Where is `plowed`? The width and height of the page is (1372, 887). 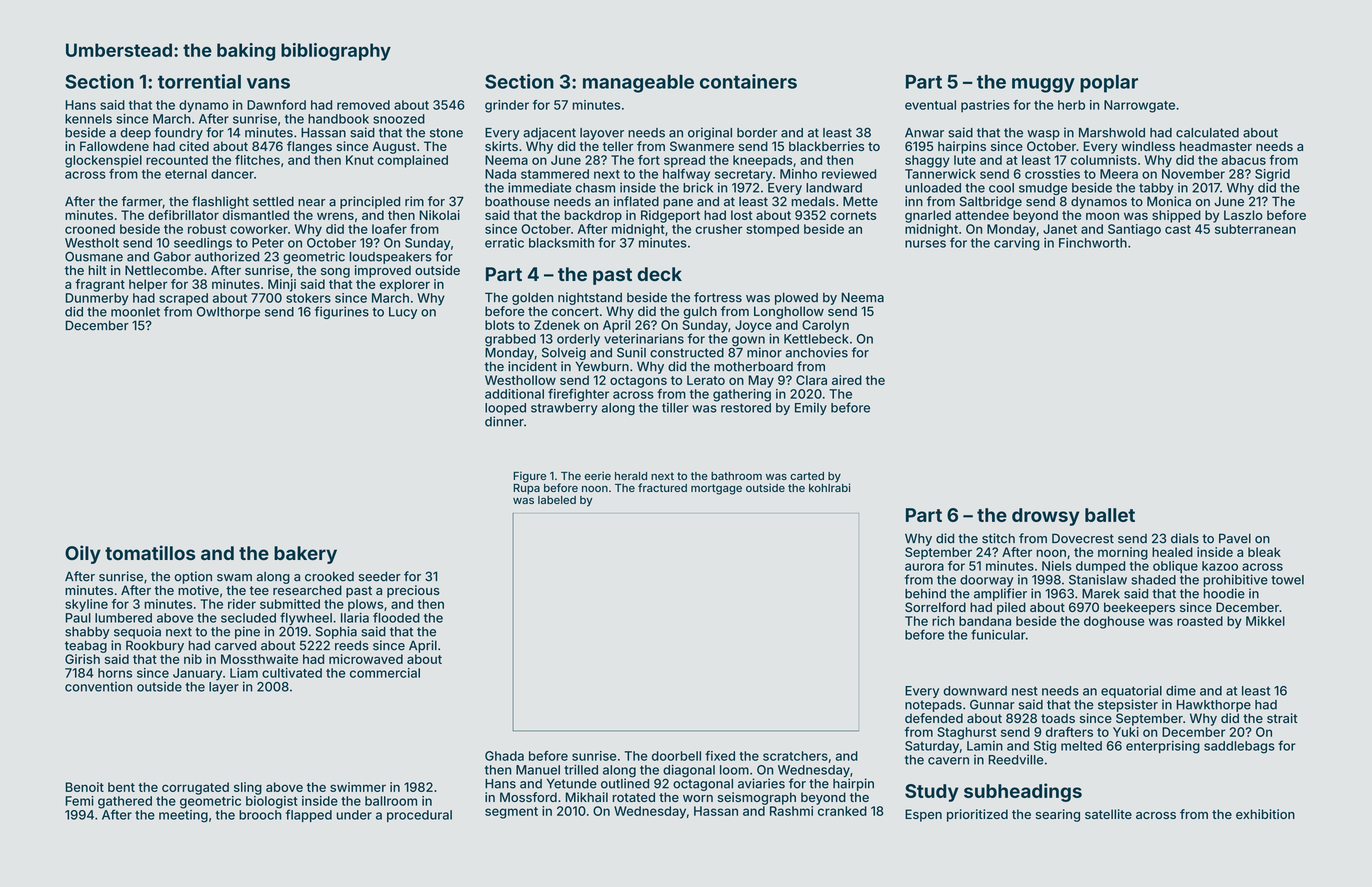 plowed is located at coordinates (796, 298).
